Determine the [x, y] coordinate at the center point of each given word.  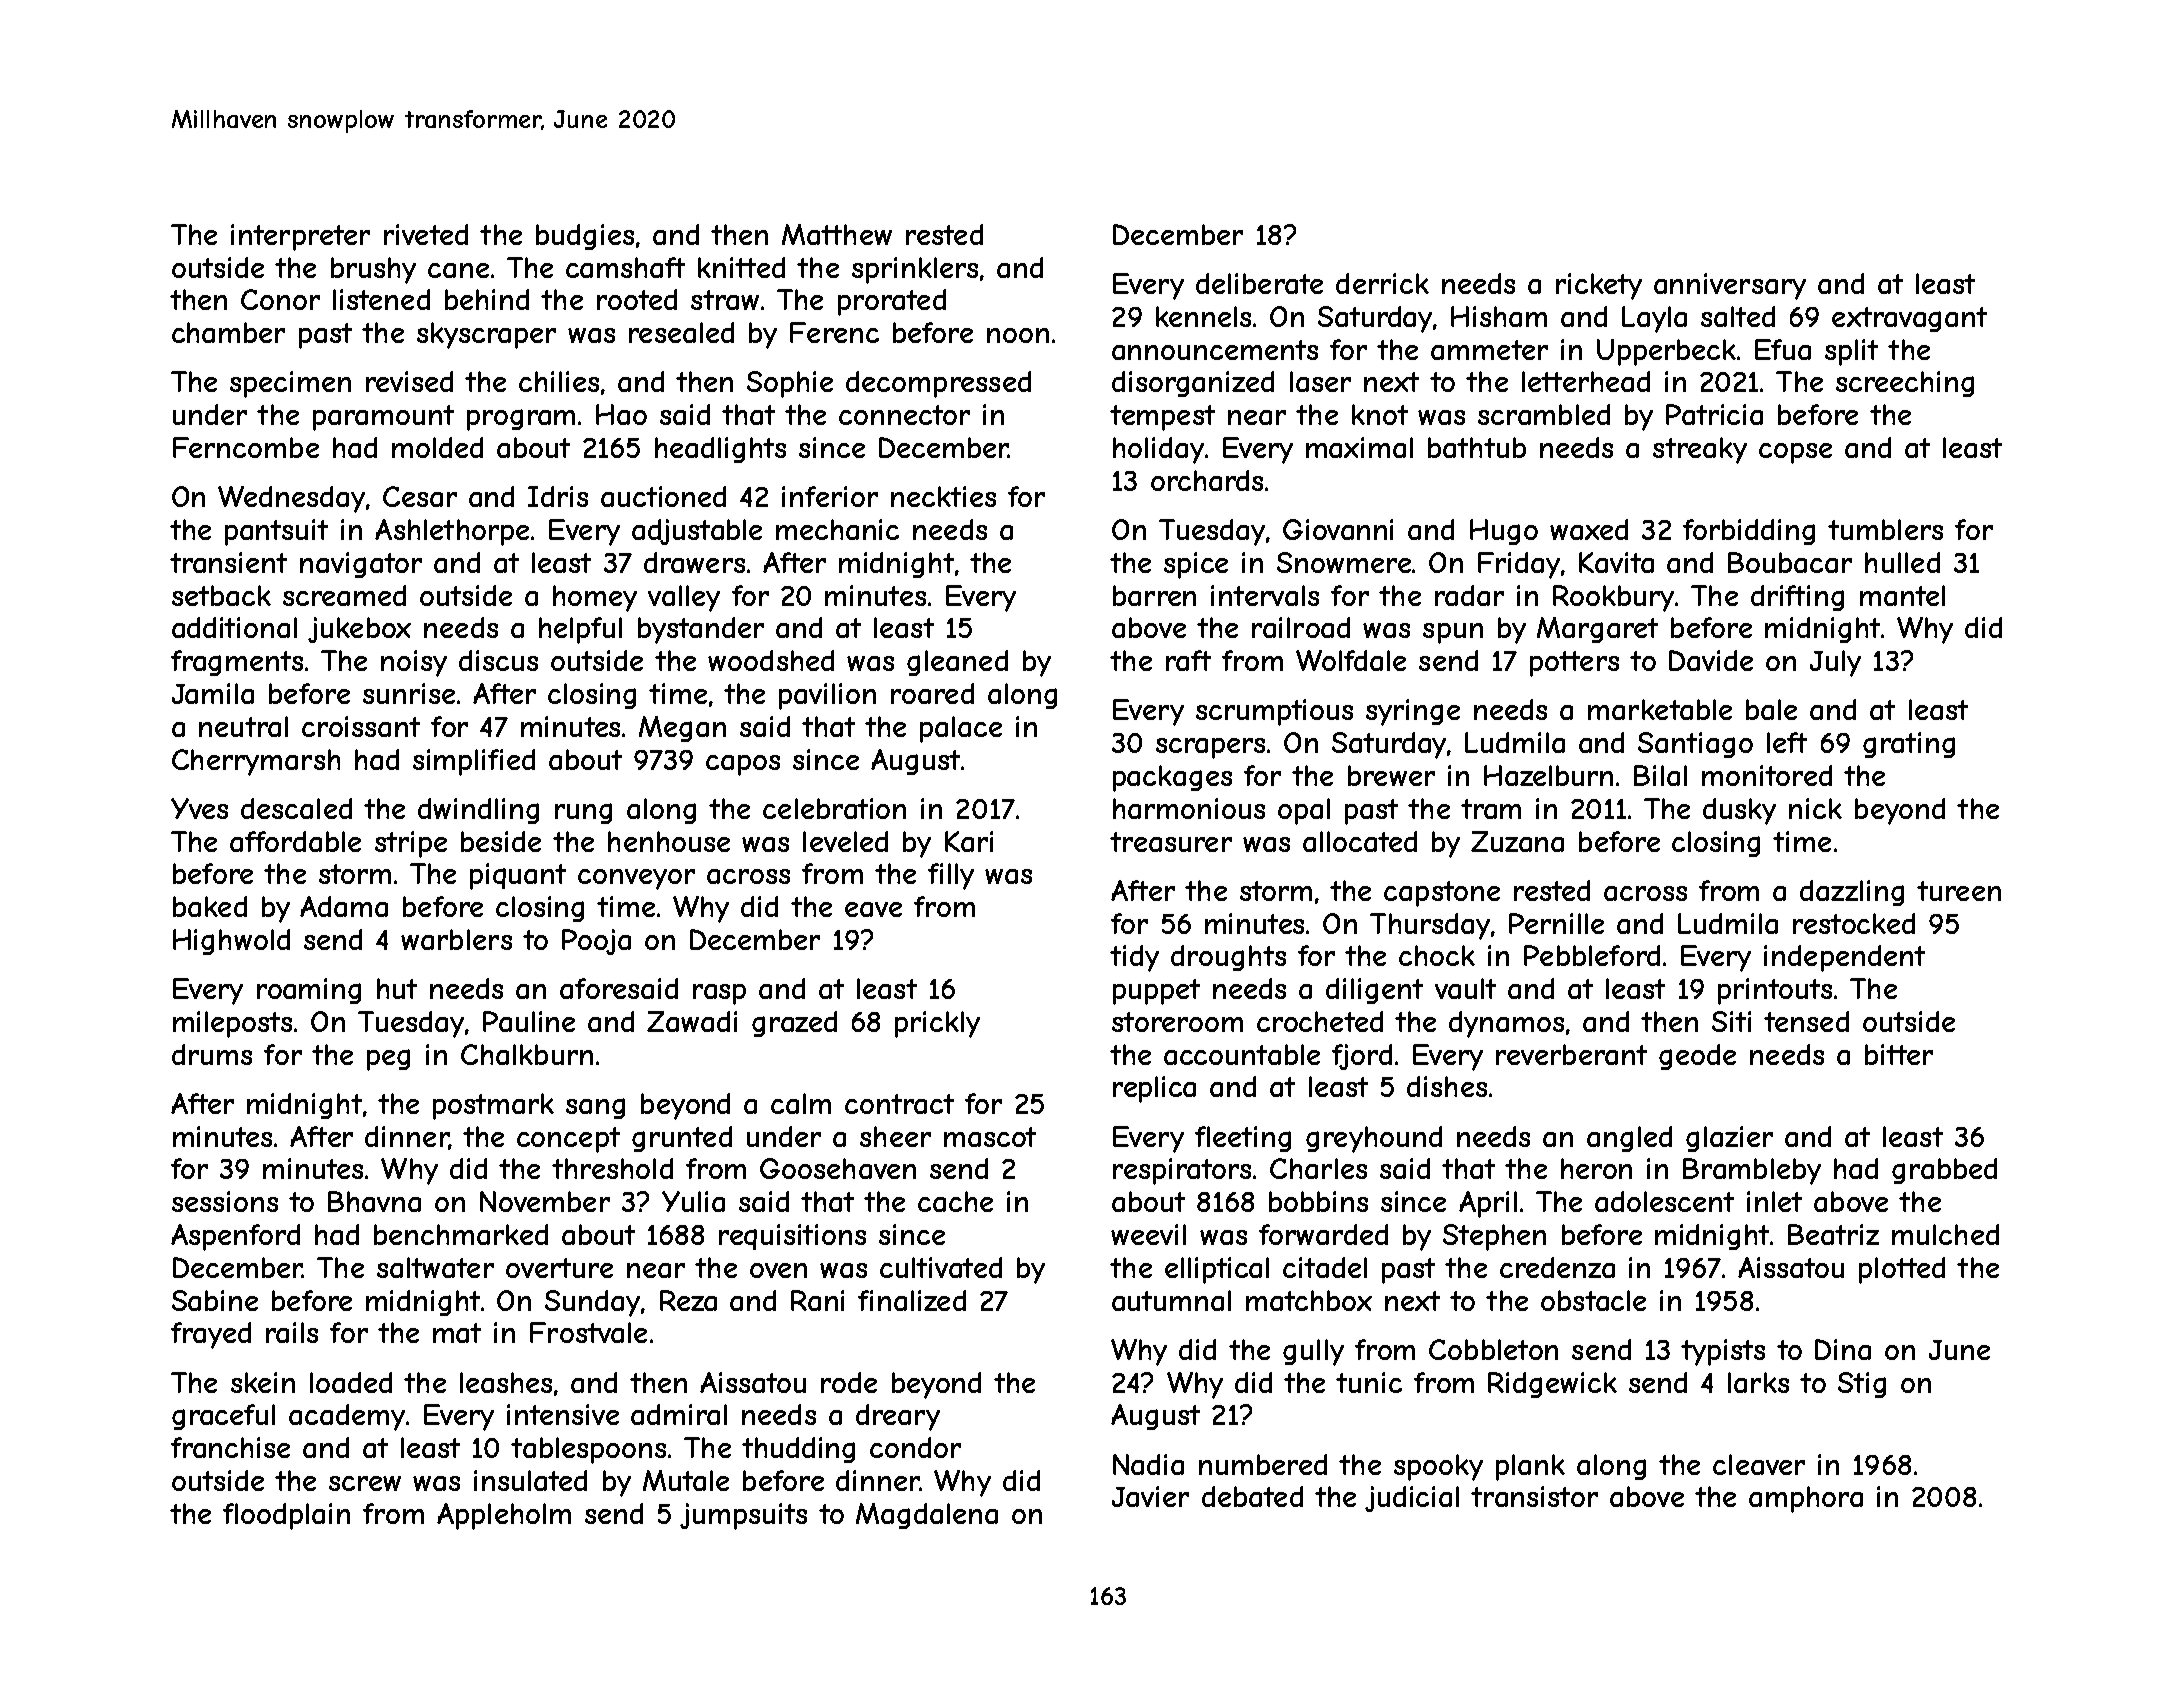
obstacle [1593, 1300]
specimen [290, 384]
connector [904, 415]
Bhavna [374, 1201]
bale [1771, 709]
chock [1437, 955]
